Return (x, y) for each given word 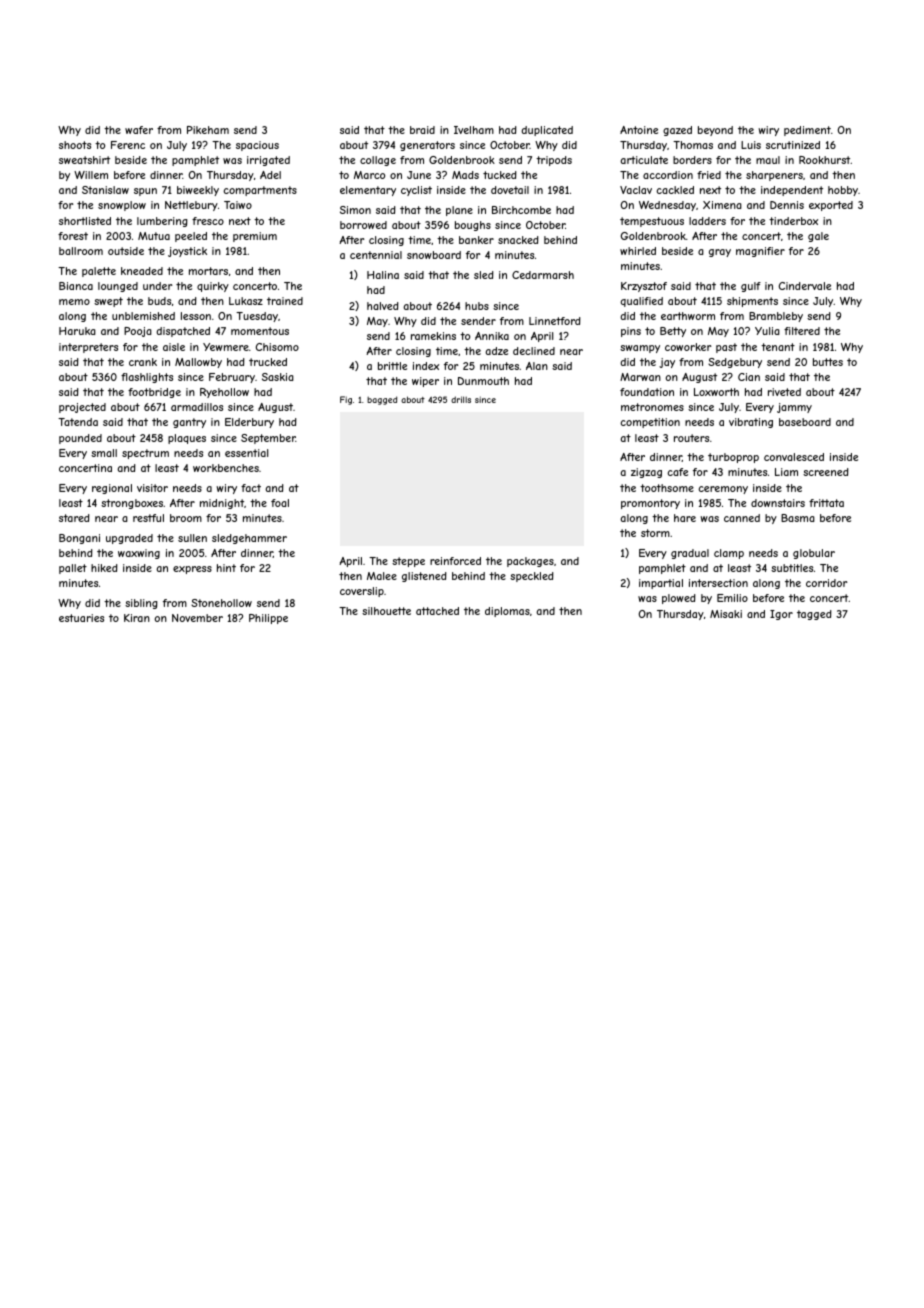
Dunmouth (483, 381)
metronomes (652, 407)
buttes (828, 362)
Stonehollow (221, 603)
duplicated (547, 131)
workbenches (226, 468)
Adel (270, 175)
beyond (715, 131)
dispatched (183, 332)
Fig (346, 400)
